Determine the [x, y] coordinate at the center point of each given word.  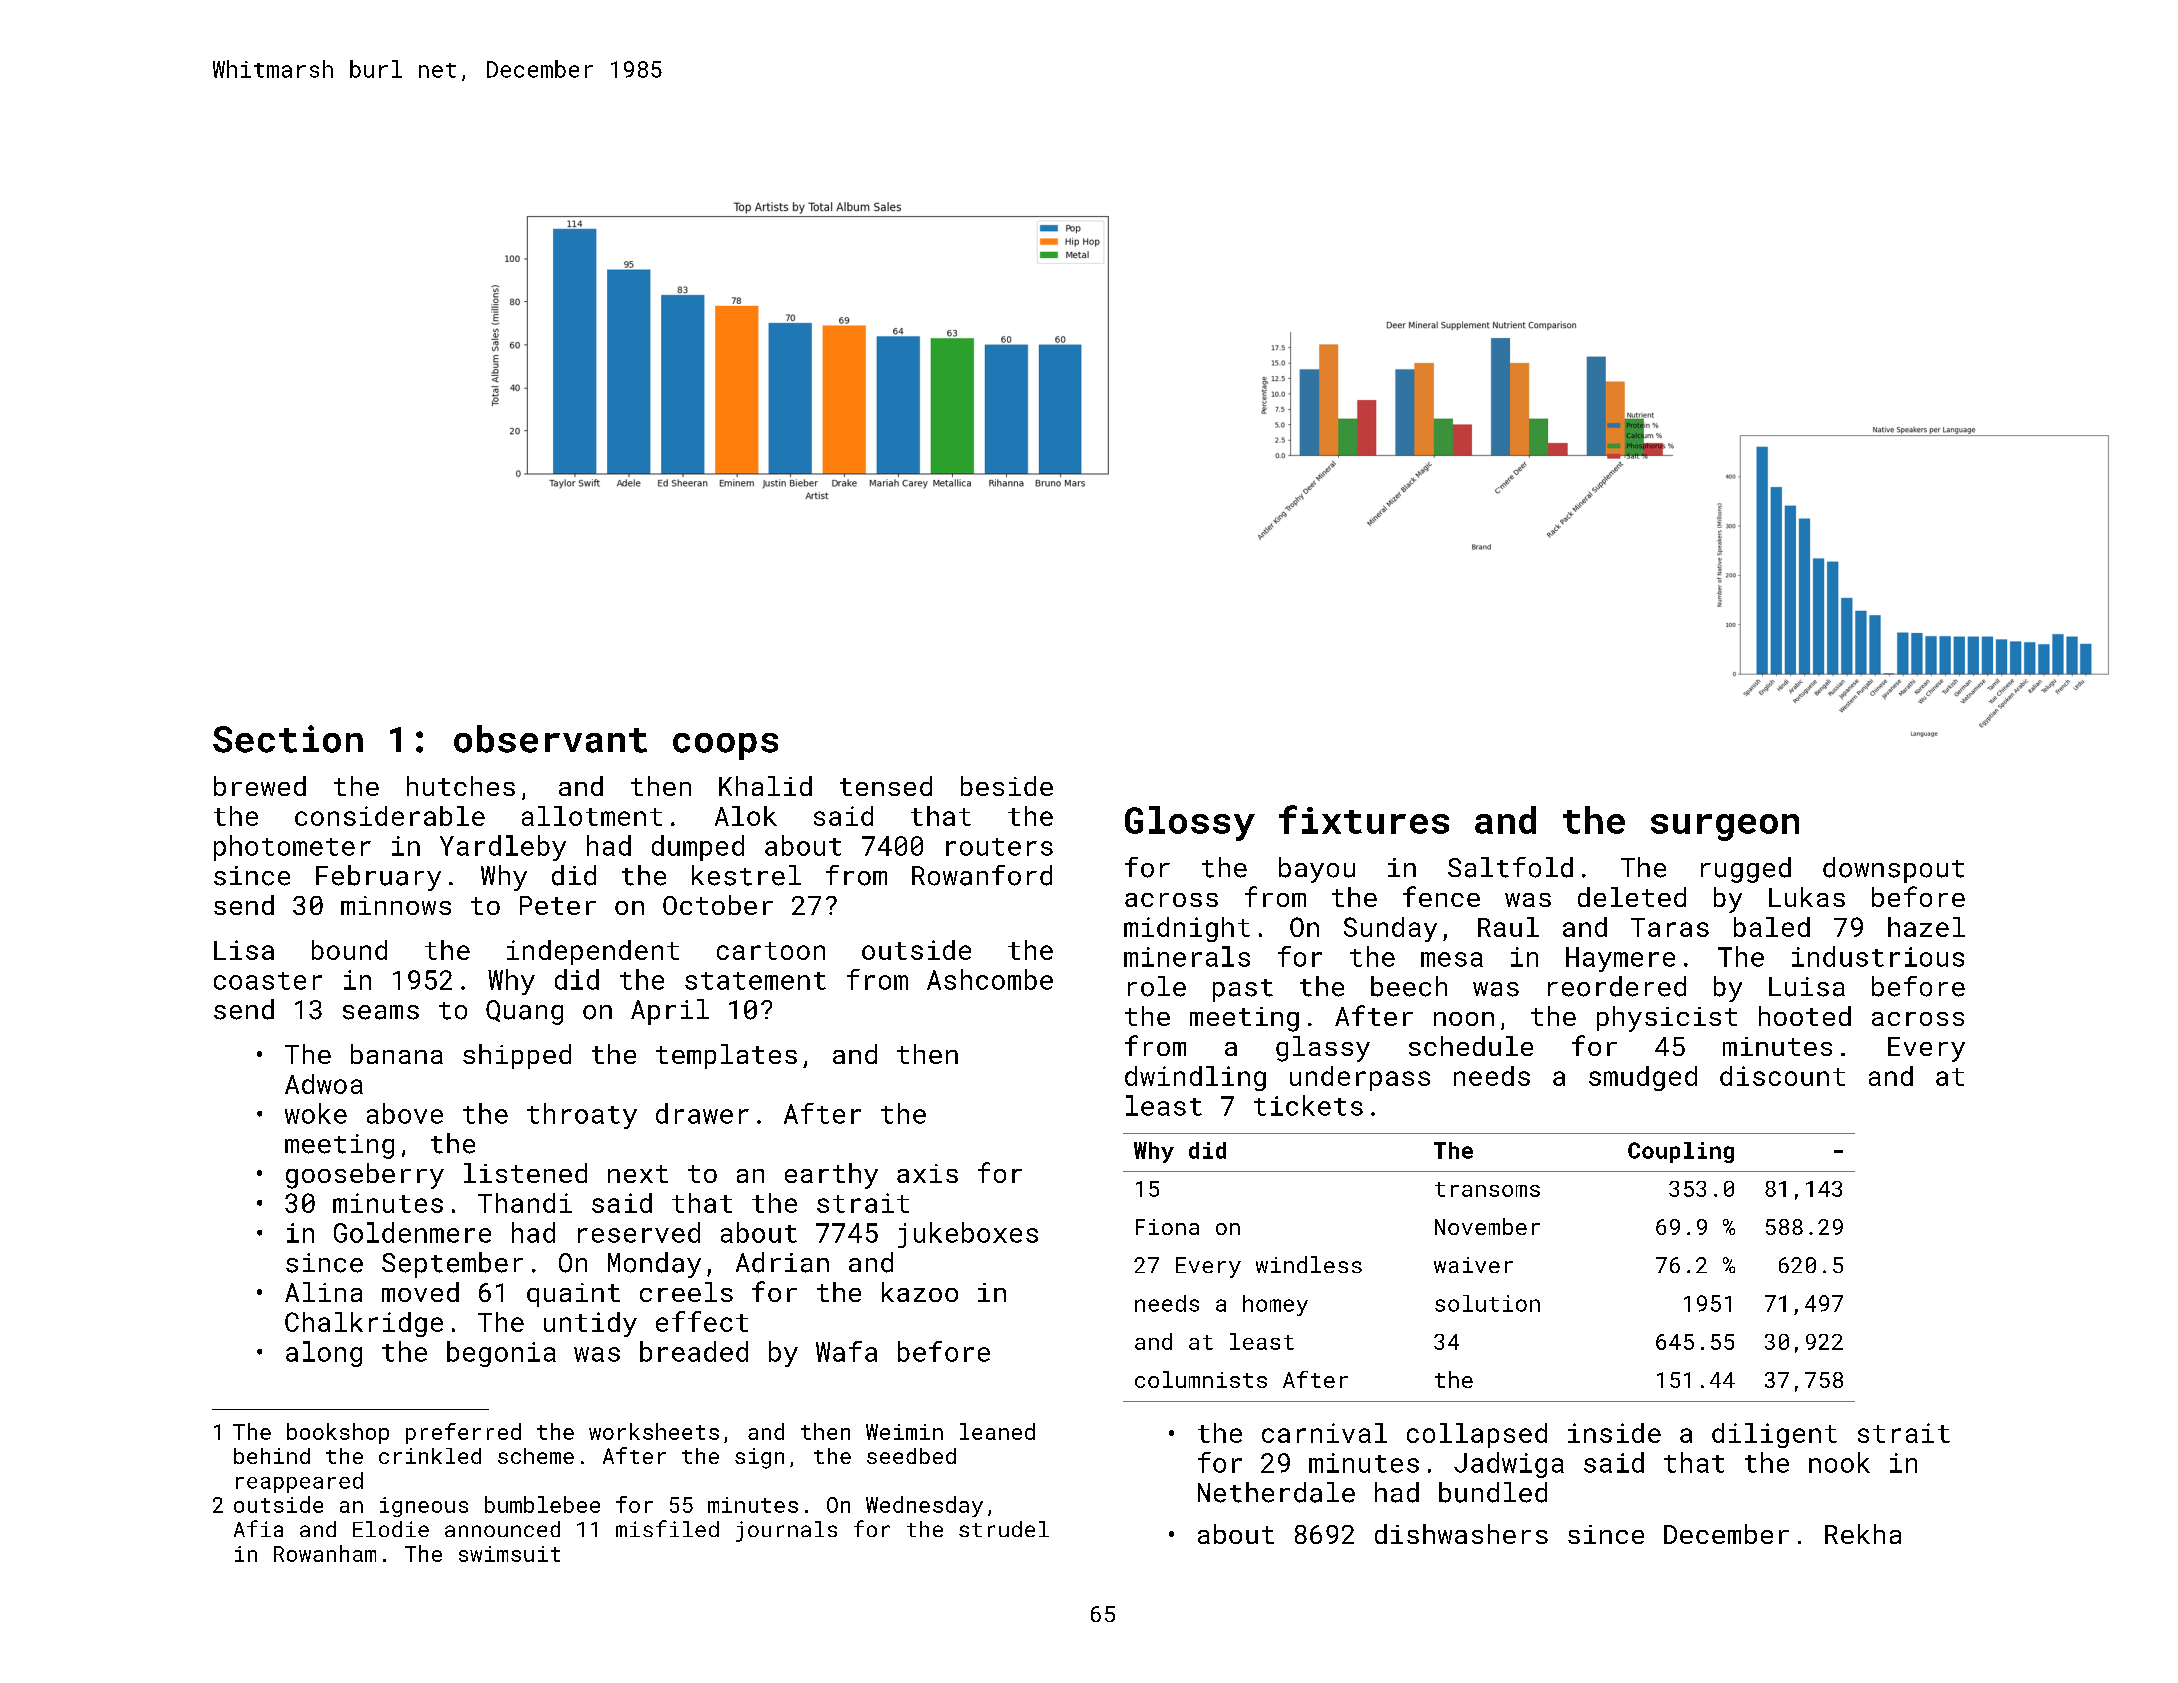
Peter [558, 905]
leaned [997, 1431]
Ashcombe [990, 979]
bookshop [338, 1433]
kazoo [920, 1292]
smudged [1643, 1078]
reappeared [299, 1482]
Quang [524, 1012]
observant [550, 739]
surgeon [1725, 827]
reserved [639, 1232]
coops [725, 746]
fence [1441, 896]
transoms [1487, 1189]
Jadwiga [1509, 1465]
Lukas [1807, 897]
